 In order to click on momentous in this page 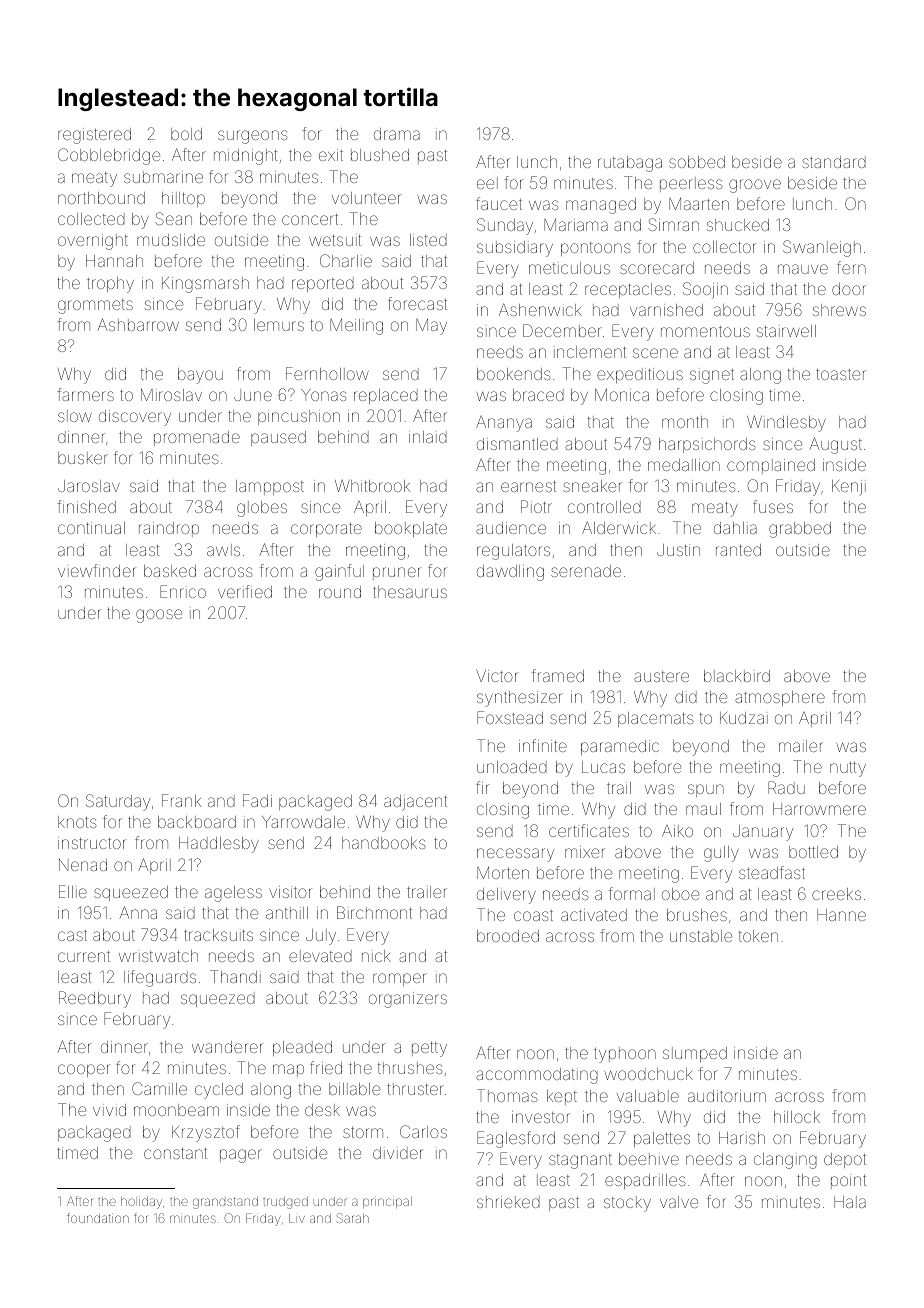, I will do `click(705, 331)`.
